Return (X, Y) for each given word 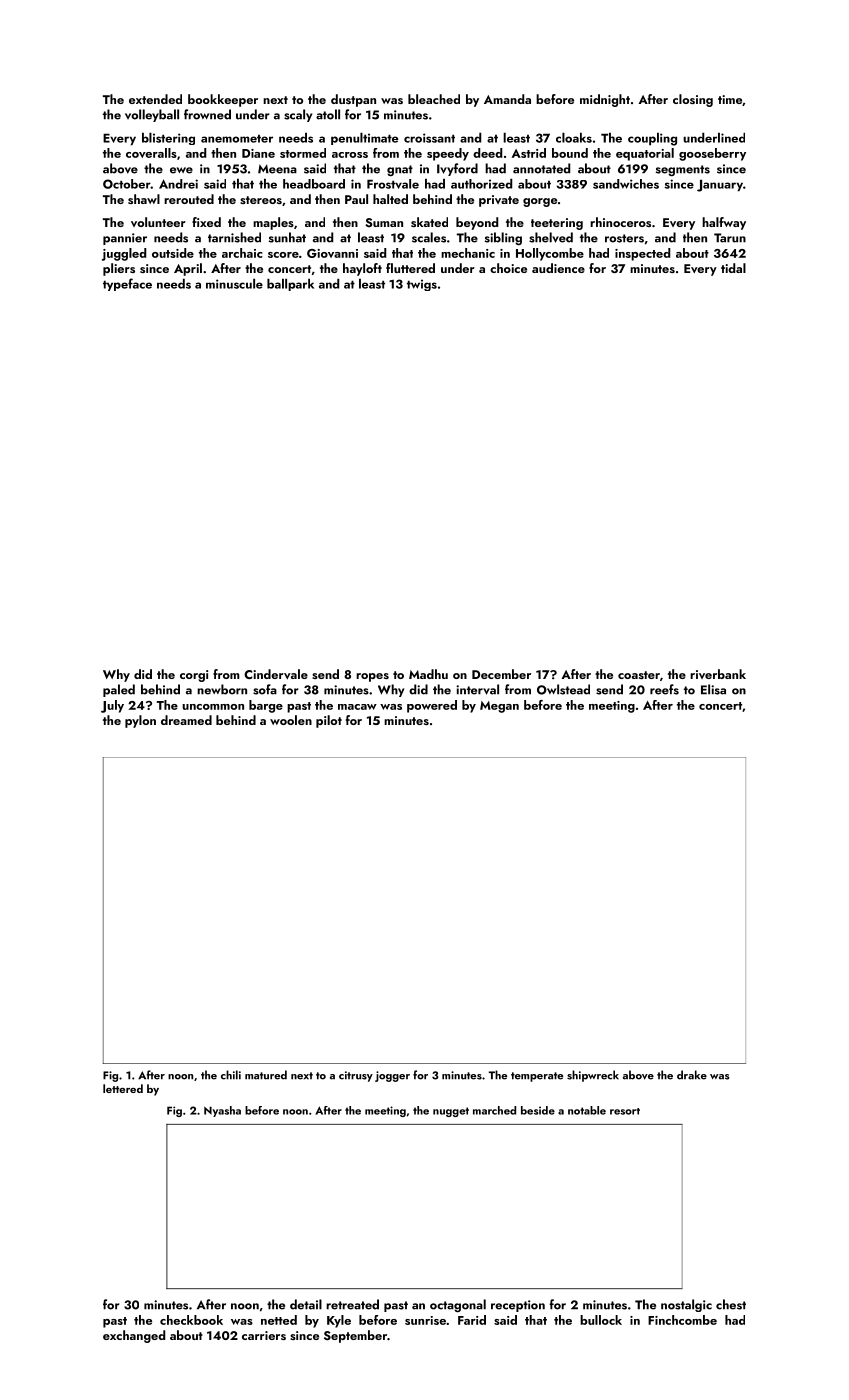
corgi (194, 676)
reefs (664, 689)
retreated (352, 1304)
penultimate (364, 138)
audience (558, 268)
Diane (258, 153)
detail (306, 1304)
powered (432, 706)
